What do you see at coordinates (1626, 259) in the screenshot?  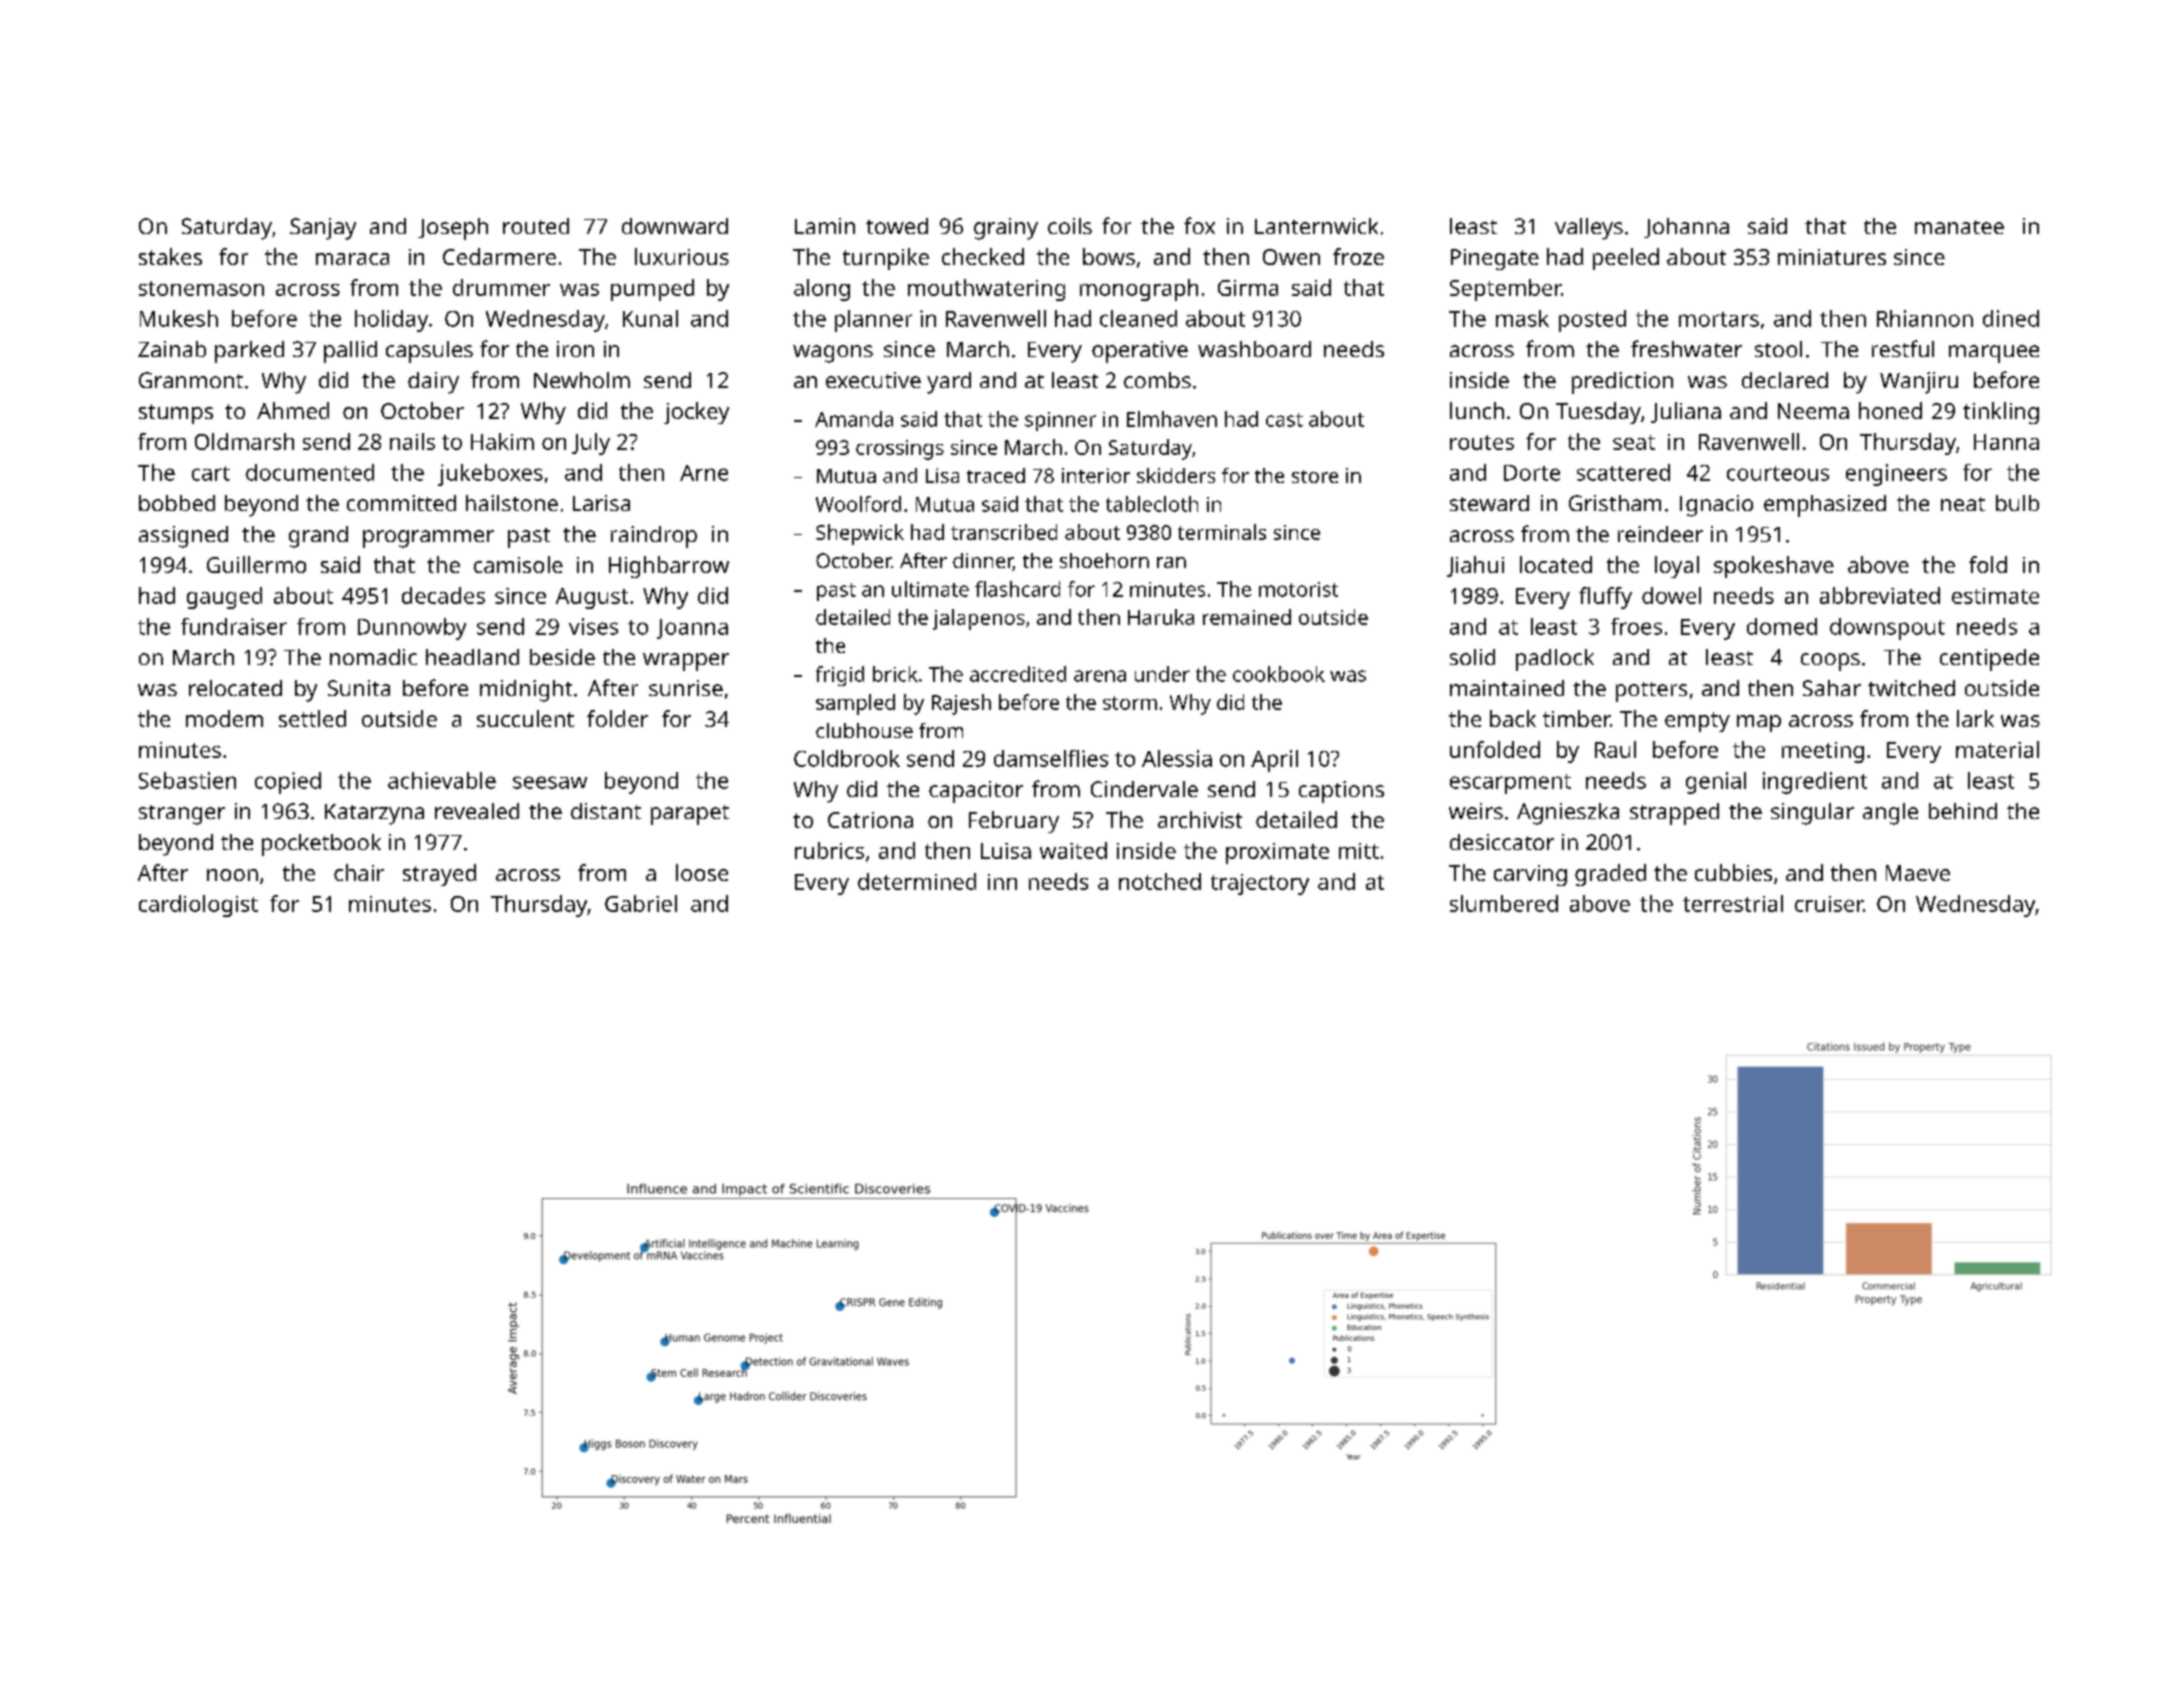 I see `peeled` at bounding box center [1626, 259].
